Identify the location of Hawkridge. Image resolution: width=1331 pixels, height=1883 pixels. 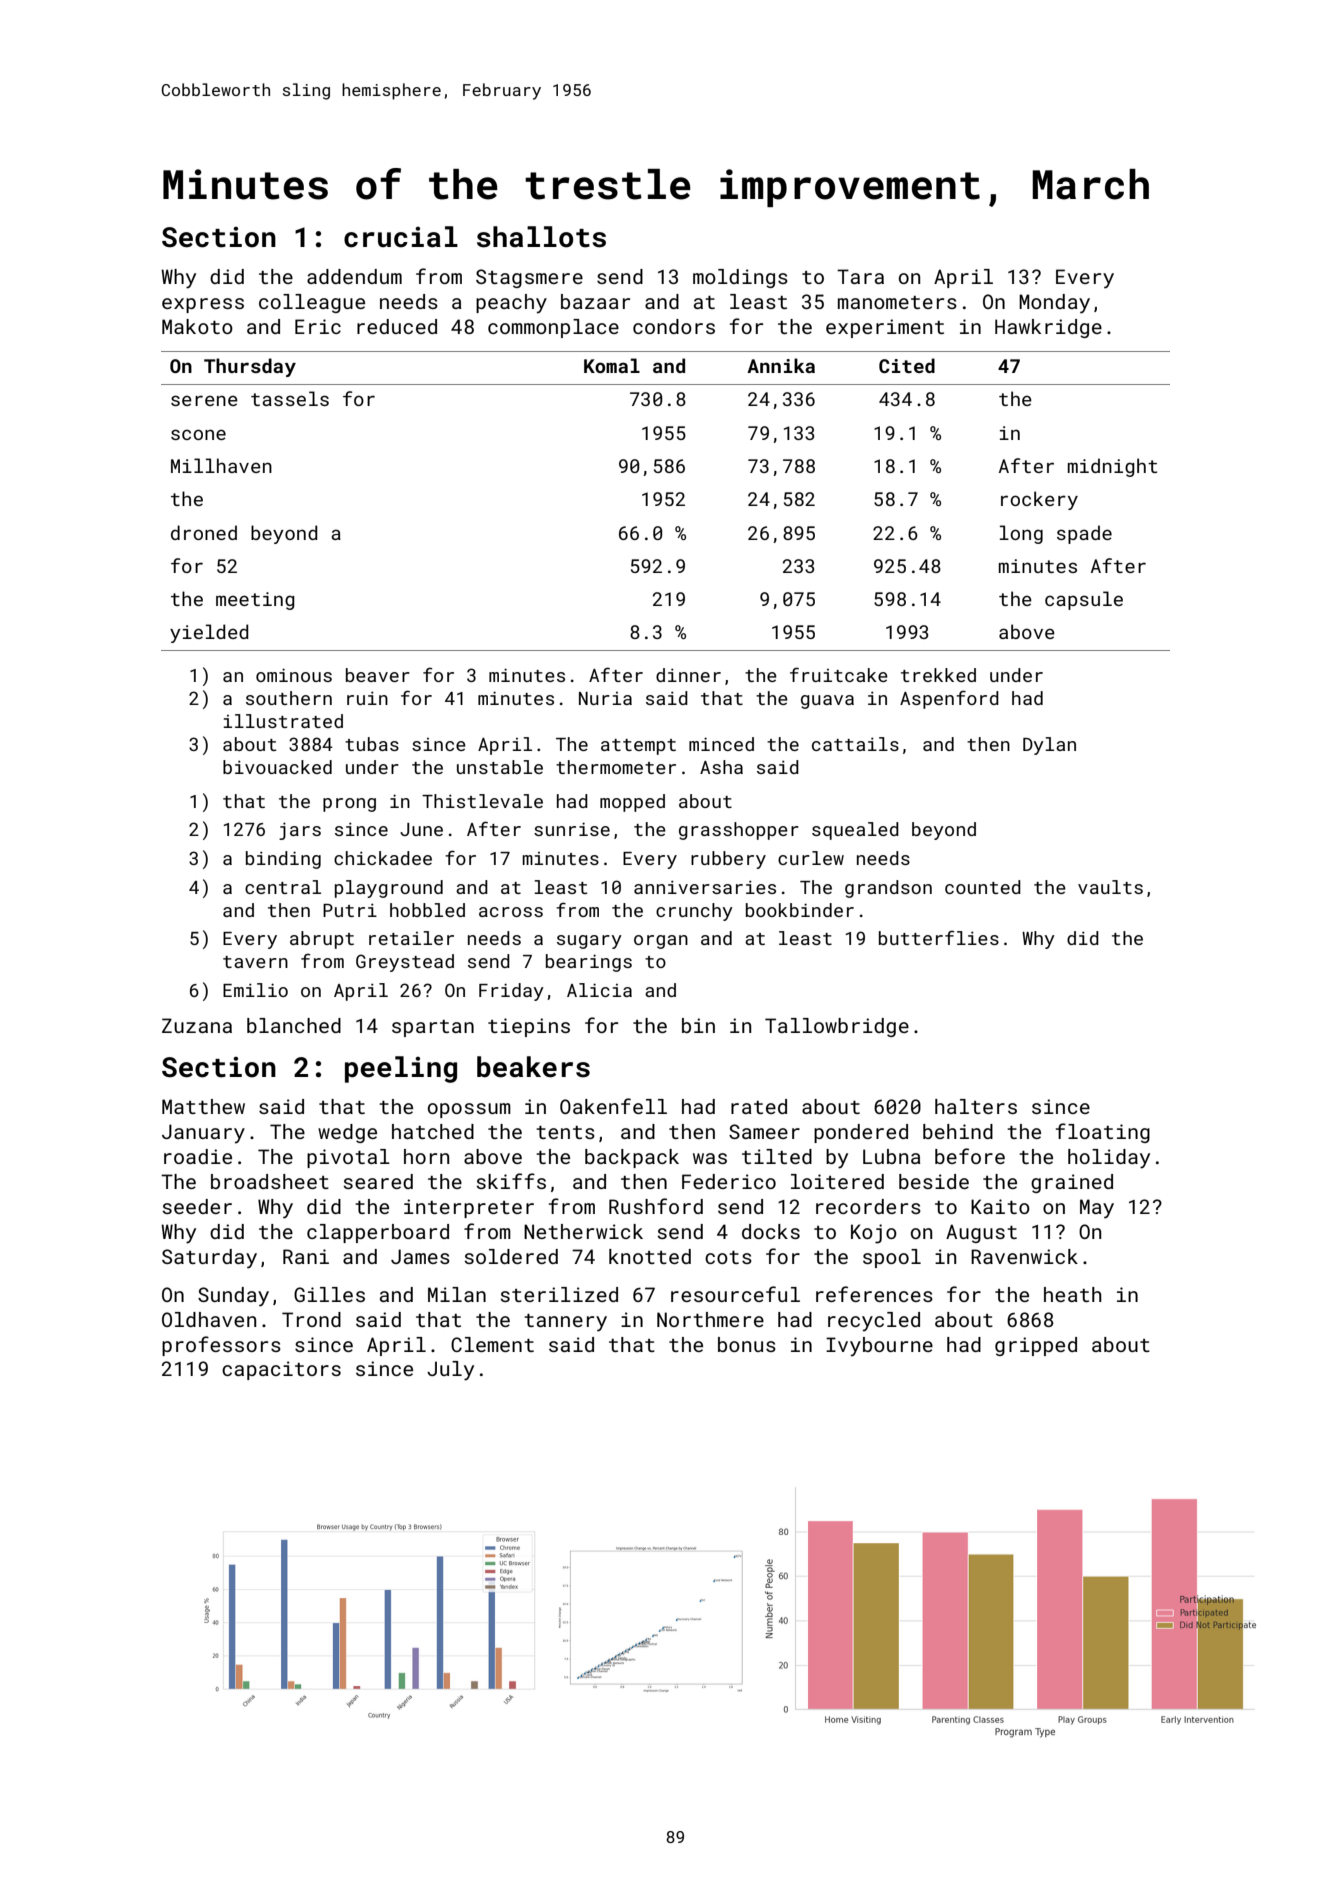
(1048, 328).
